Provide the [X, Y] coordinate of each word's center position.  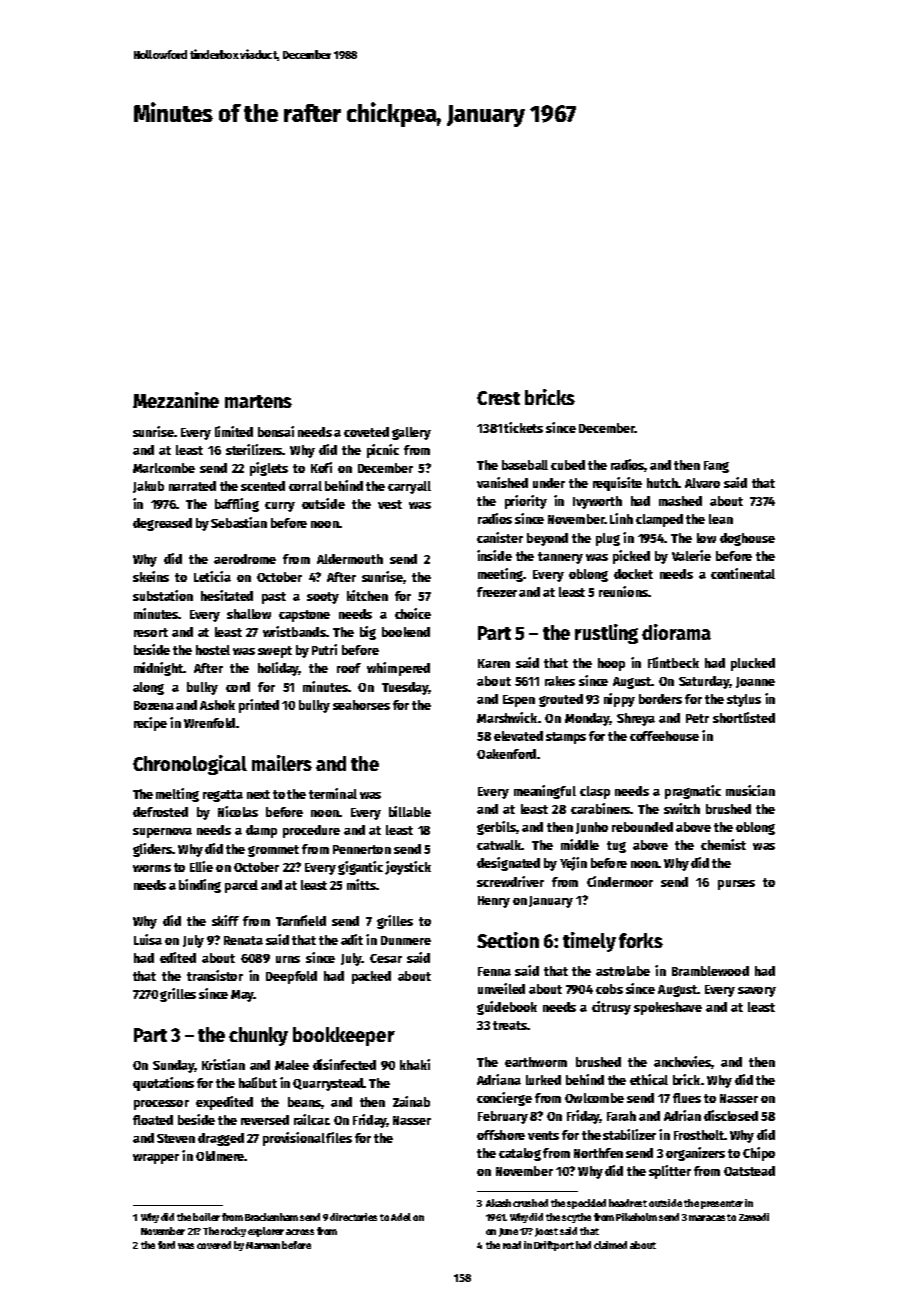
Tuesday [405, 688]
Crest [498, 398]
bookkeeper [344, 1036]
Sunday [173, 1066]
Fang [716, 467]
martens [258, 401]
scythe [576, 1218]
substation [163, 595]
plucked [753, 664]
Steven [176, 1138]
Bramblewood [710, 971]
